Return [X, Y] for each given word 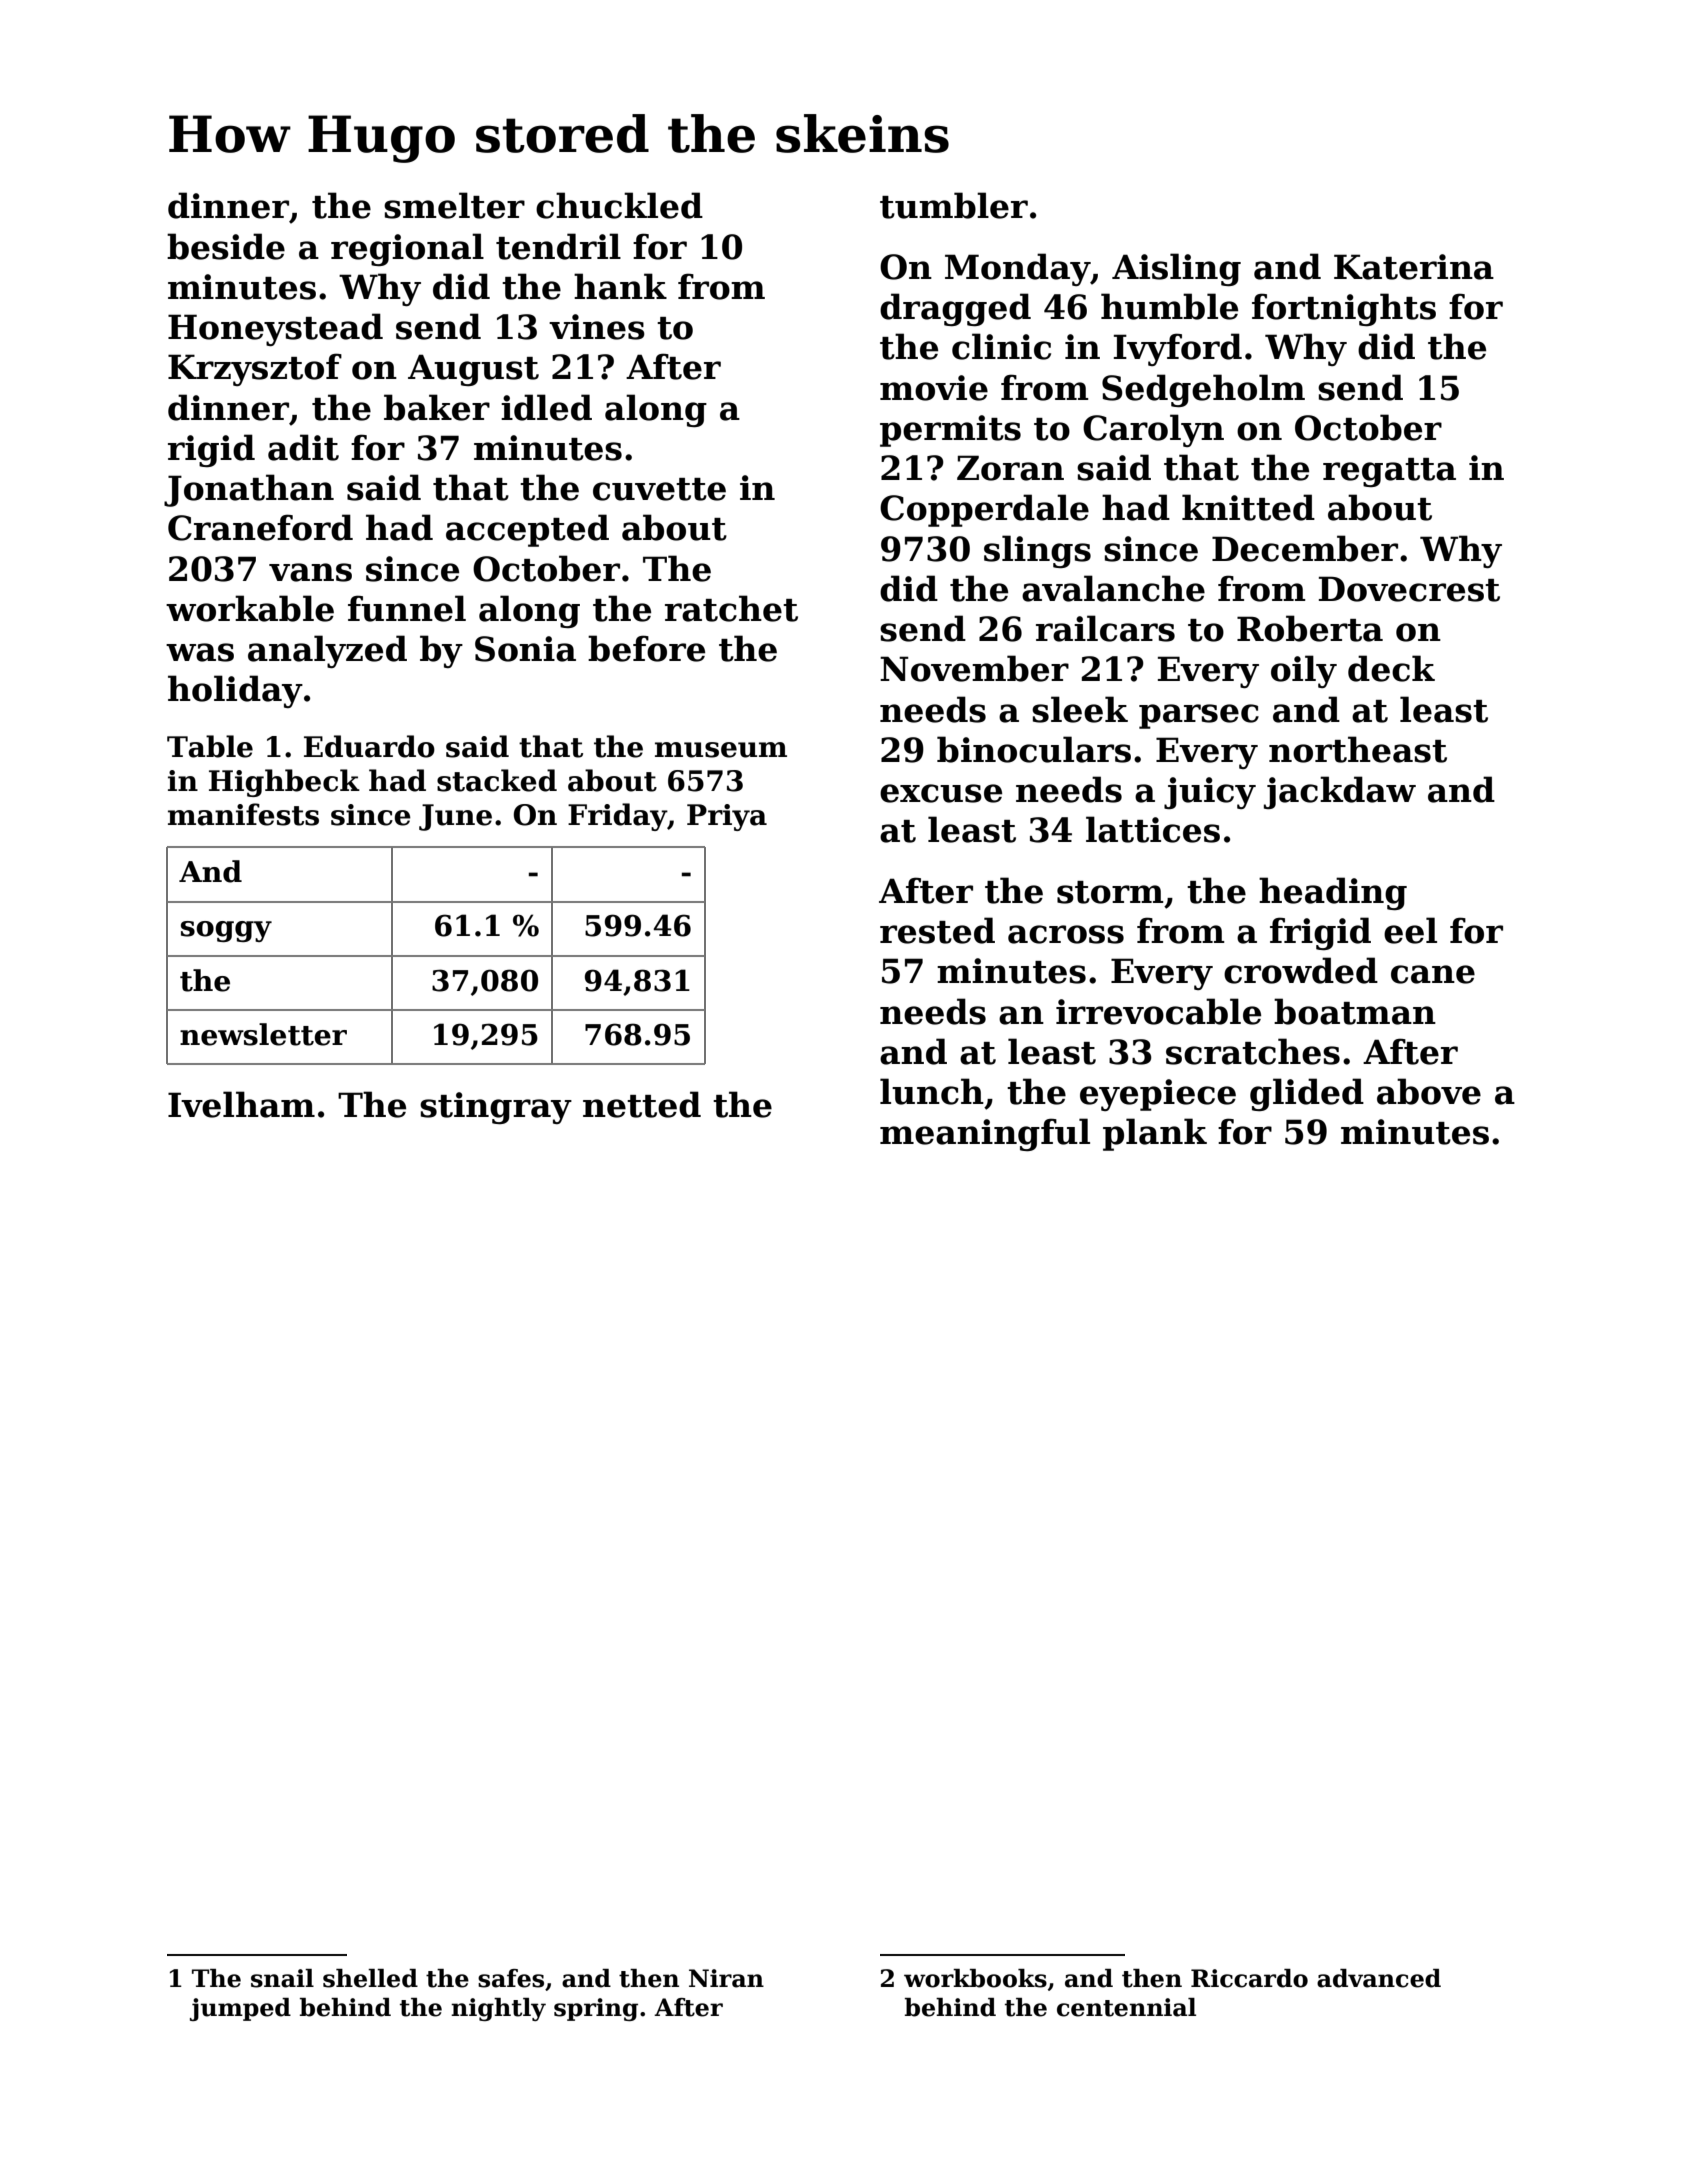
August [473, 370]
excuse [941, 793]
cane [1433, 974]
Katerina [1414, 267]
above [1429, 1091]
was [200, 652]
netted [642, 1104]
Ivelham [241, 1104]
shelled [370, 1978]
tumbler [954, 205]
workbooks [975, 1978]
